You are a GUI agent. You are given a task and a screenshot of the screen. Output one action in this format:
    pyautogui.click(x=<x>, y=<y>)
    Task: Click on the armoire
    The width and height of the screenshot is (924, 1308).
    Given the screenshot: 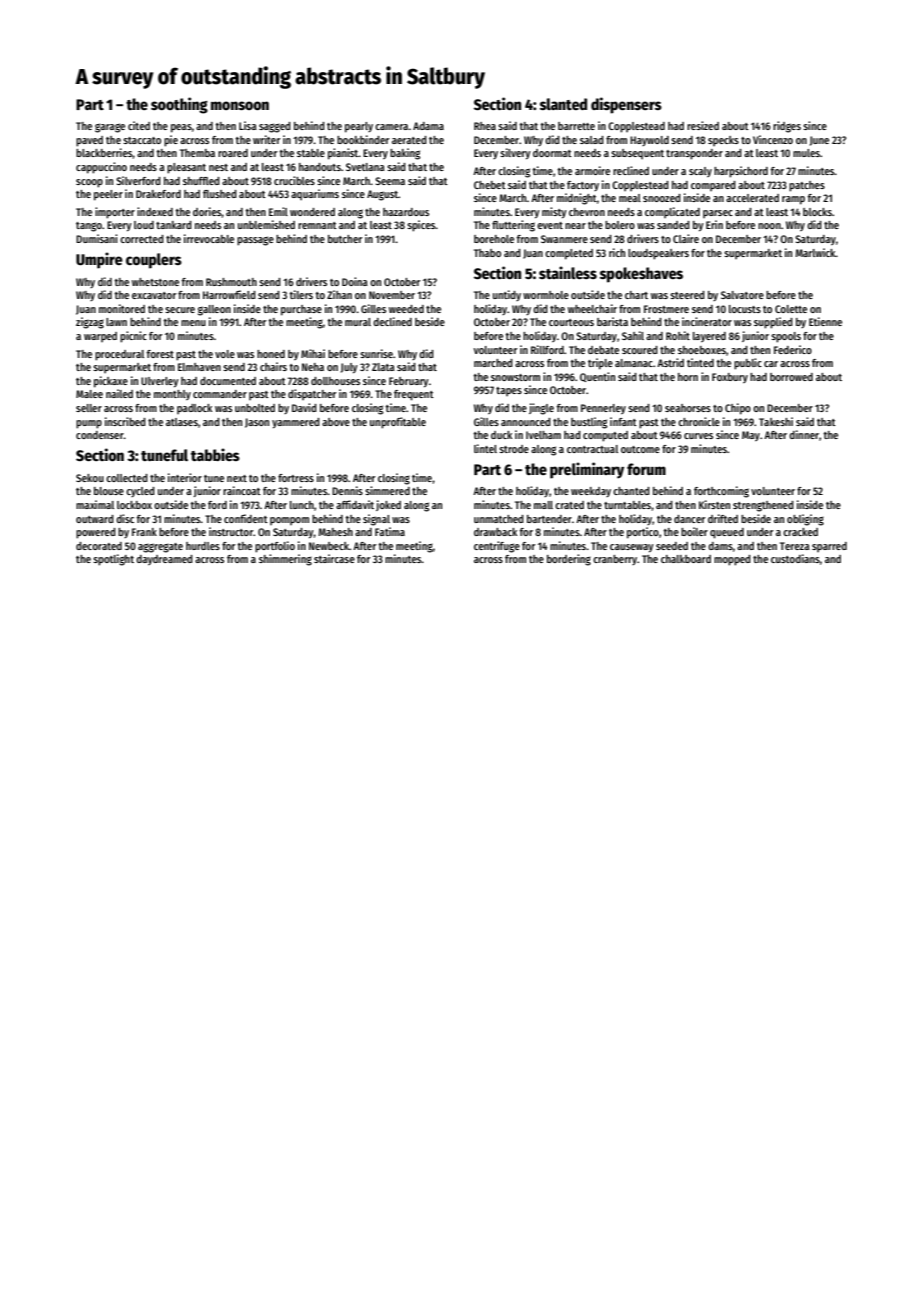 What is the action you would take?
    pyautogui.click(x=592, y=170)
